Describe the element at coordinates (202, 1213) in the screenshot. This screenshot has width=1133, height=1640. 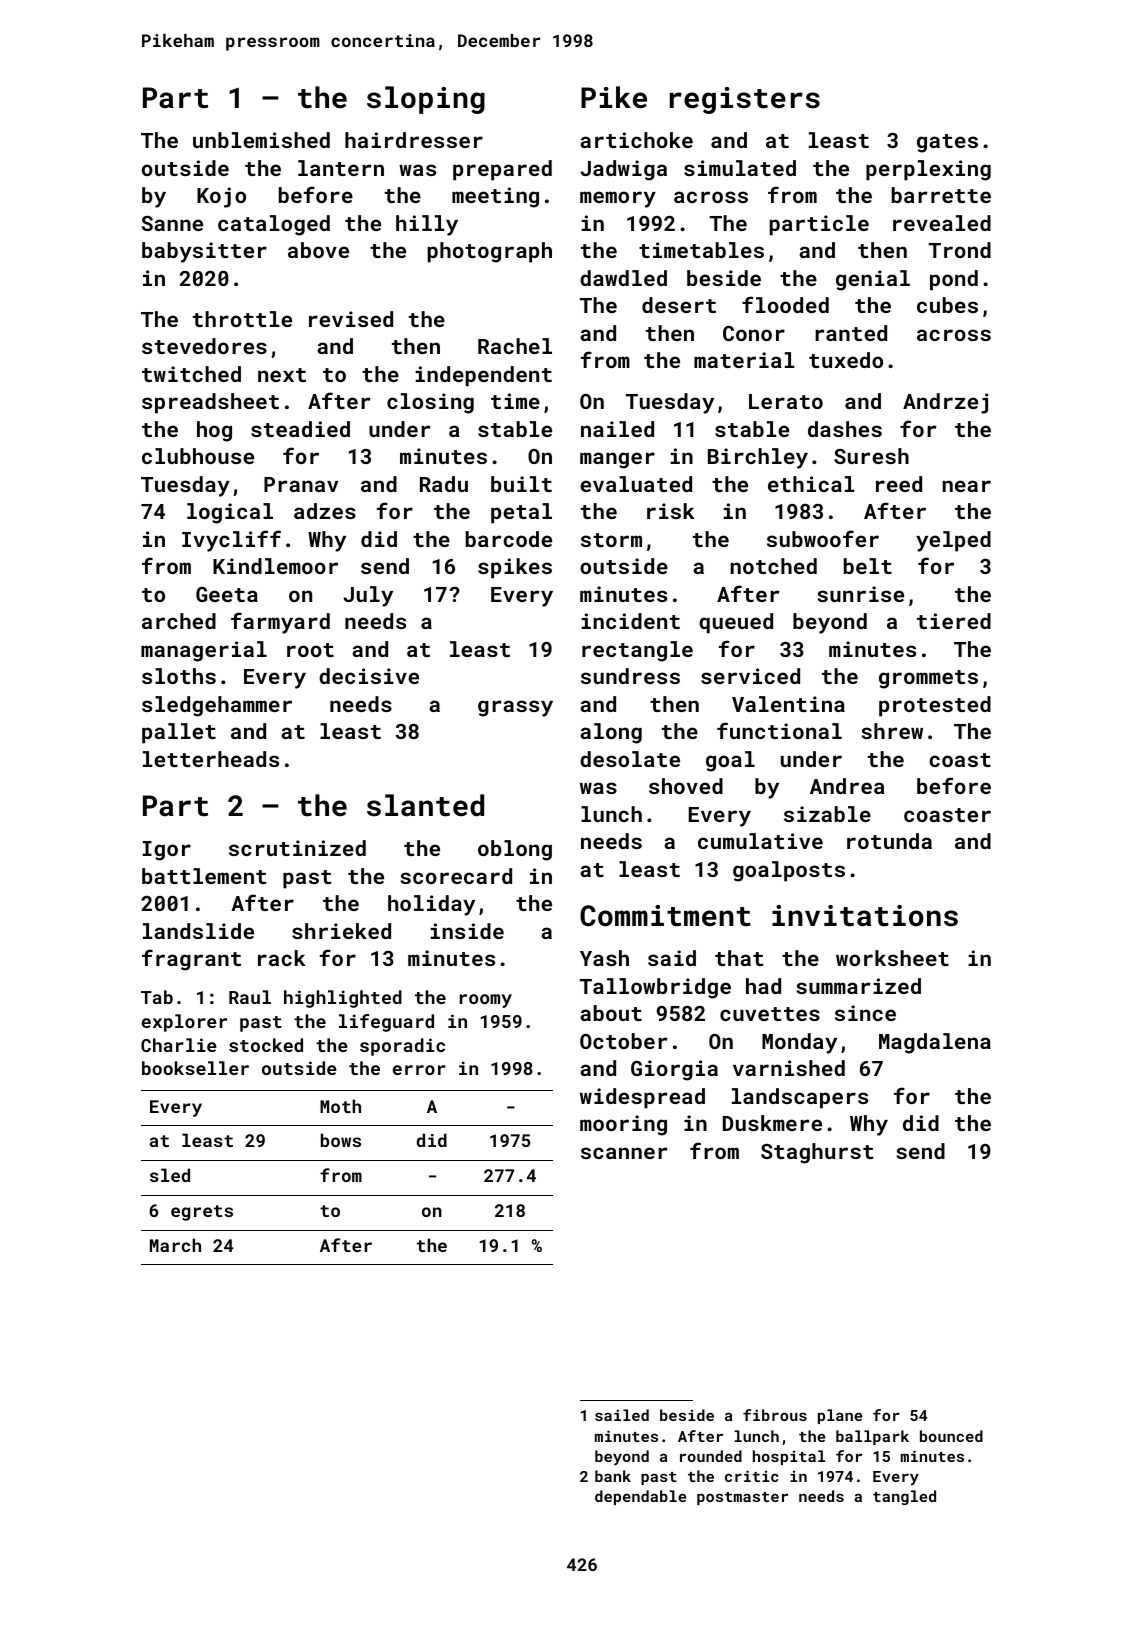
I see `egrets` at that location.
